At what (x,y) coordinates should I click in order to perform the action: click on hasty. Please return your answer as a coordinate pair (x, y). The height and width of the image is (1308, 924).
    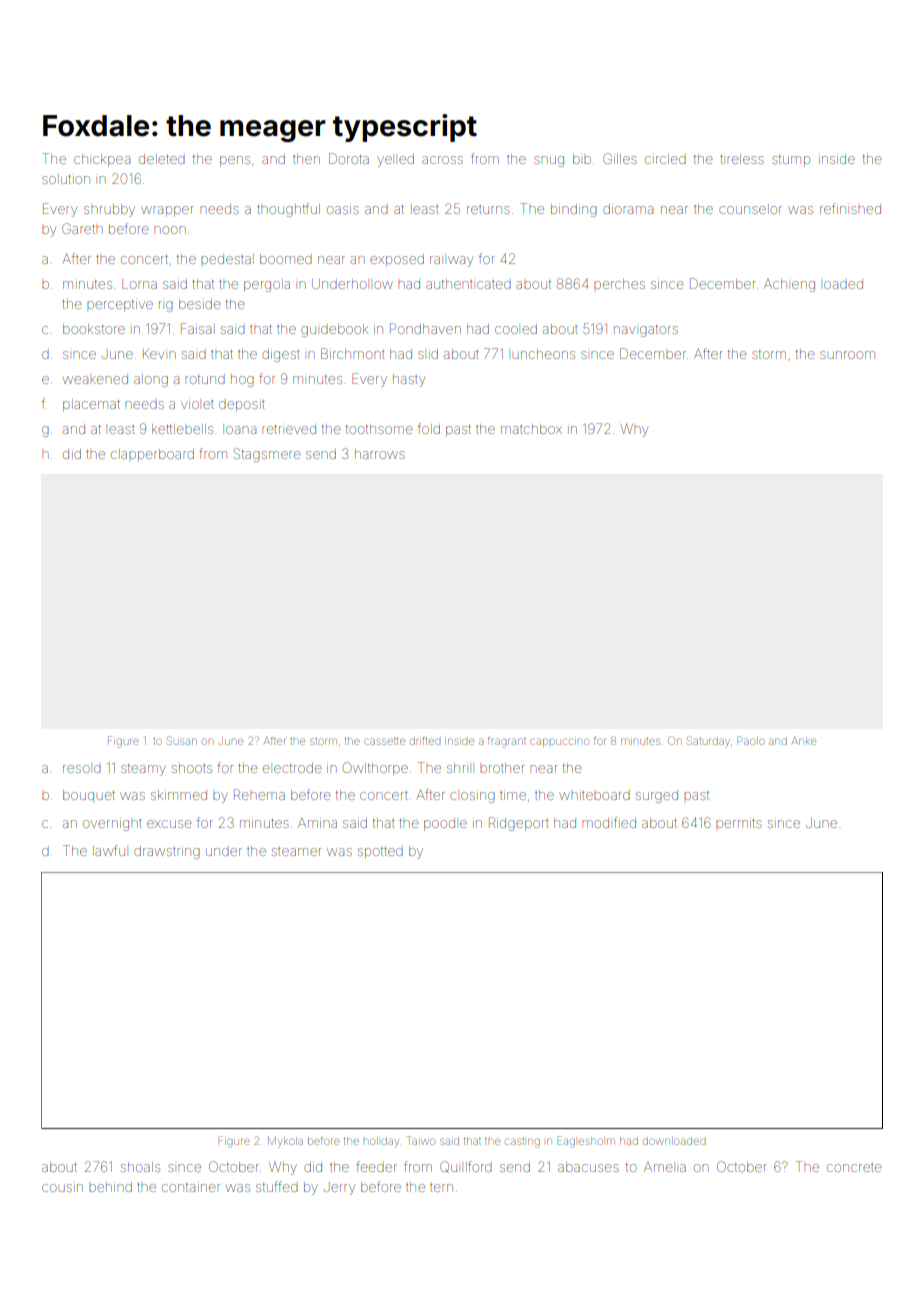
    Looking at the image, I should click on (409, 381).
